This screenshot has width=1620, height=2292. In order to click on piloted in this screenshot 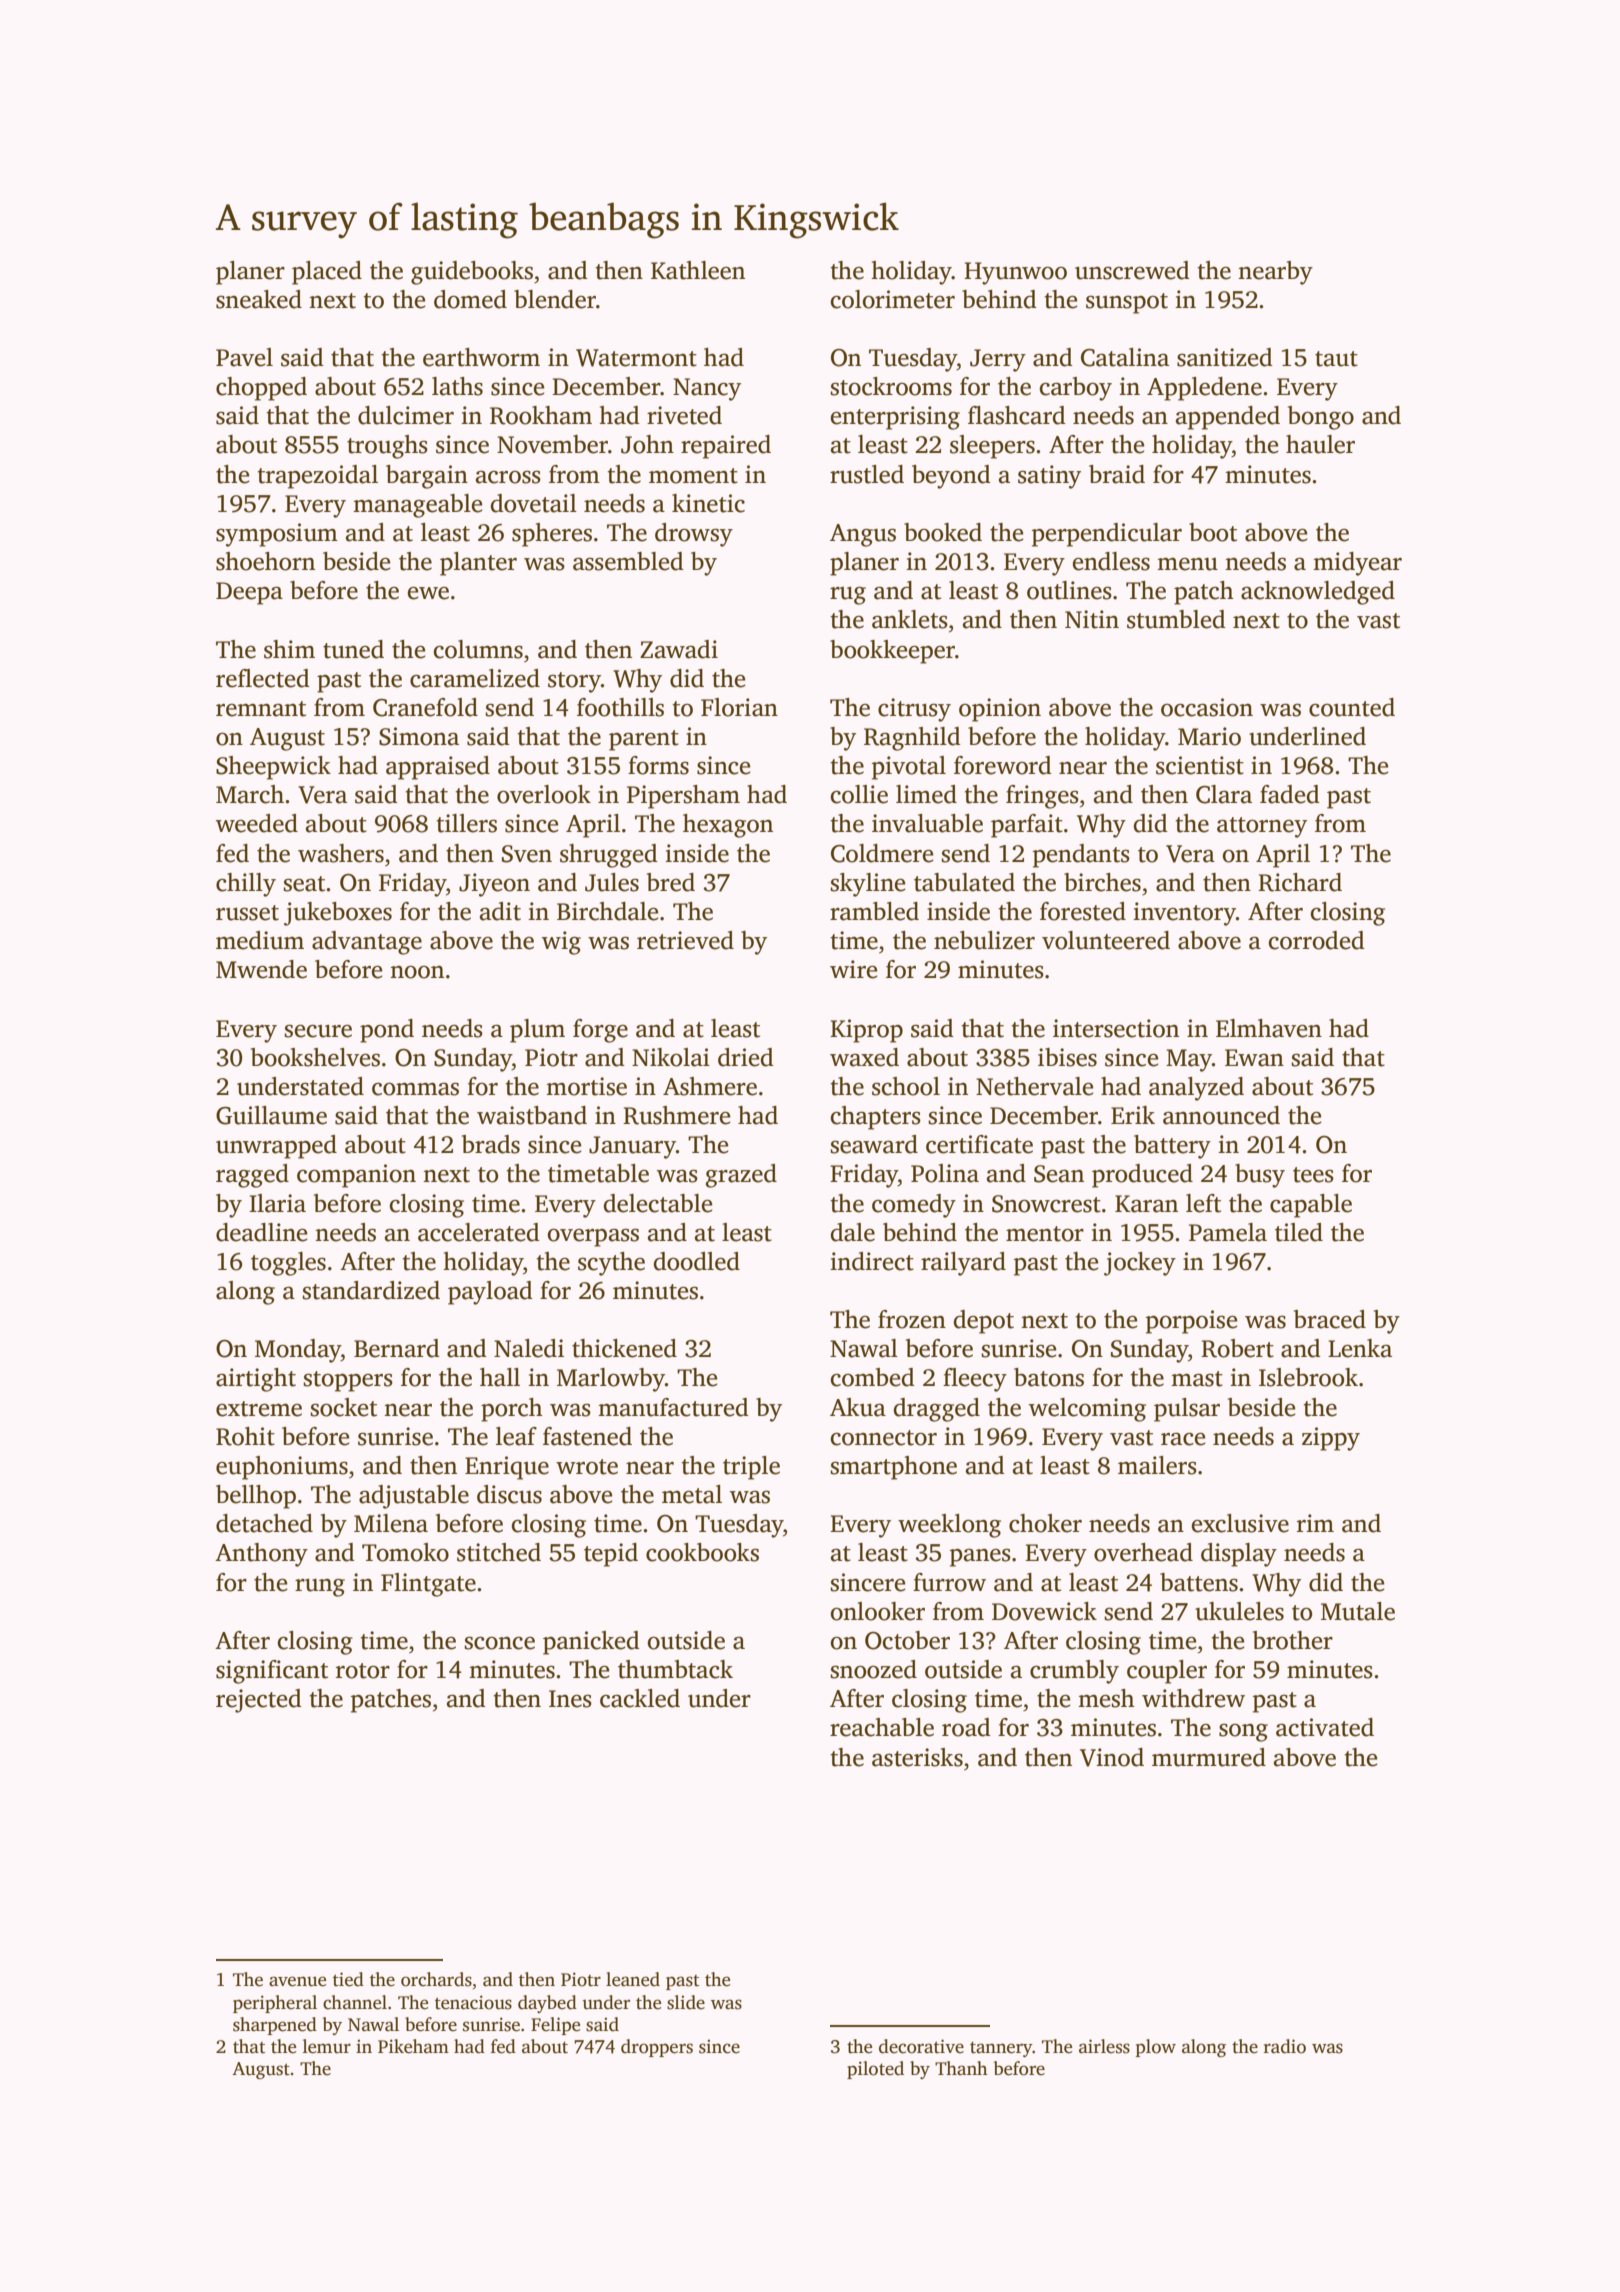, I will do `click(875, 2070)`.
